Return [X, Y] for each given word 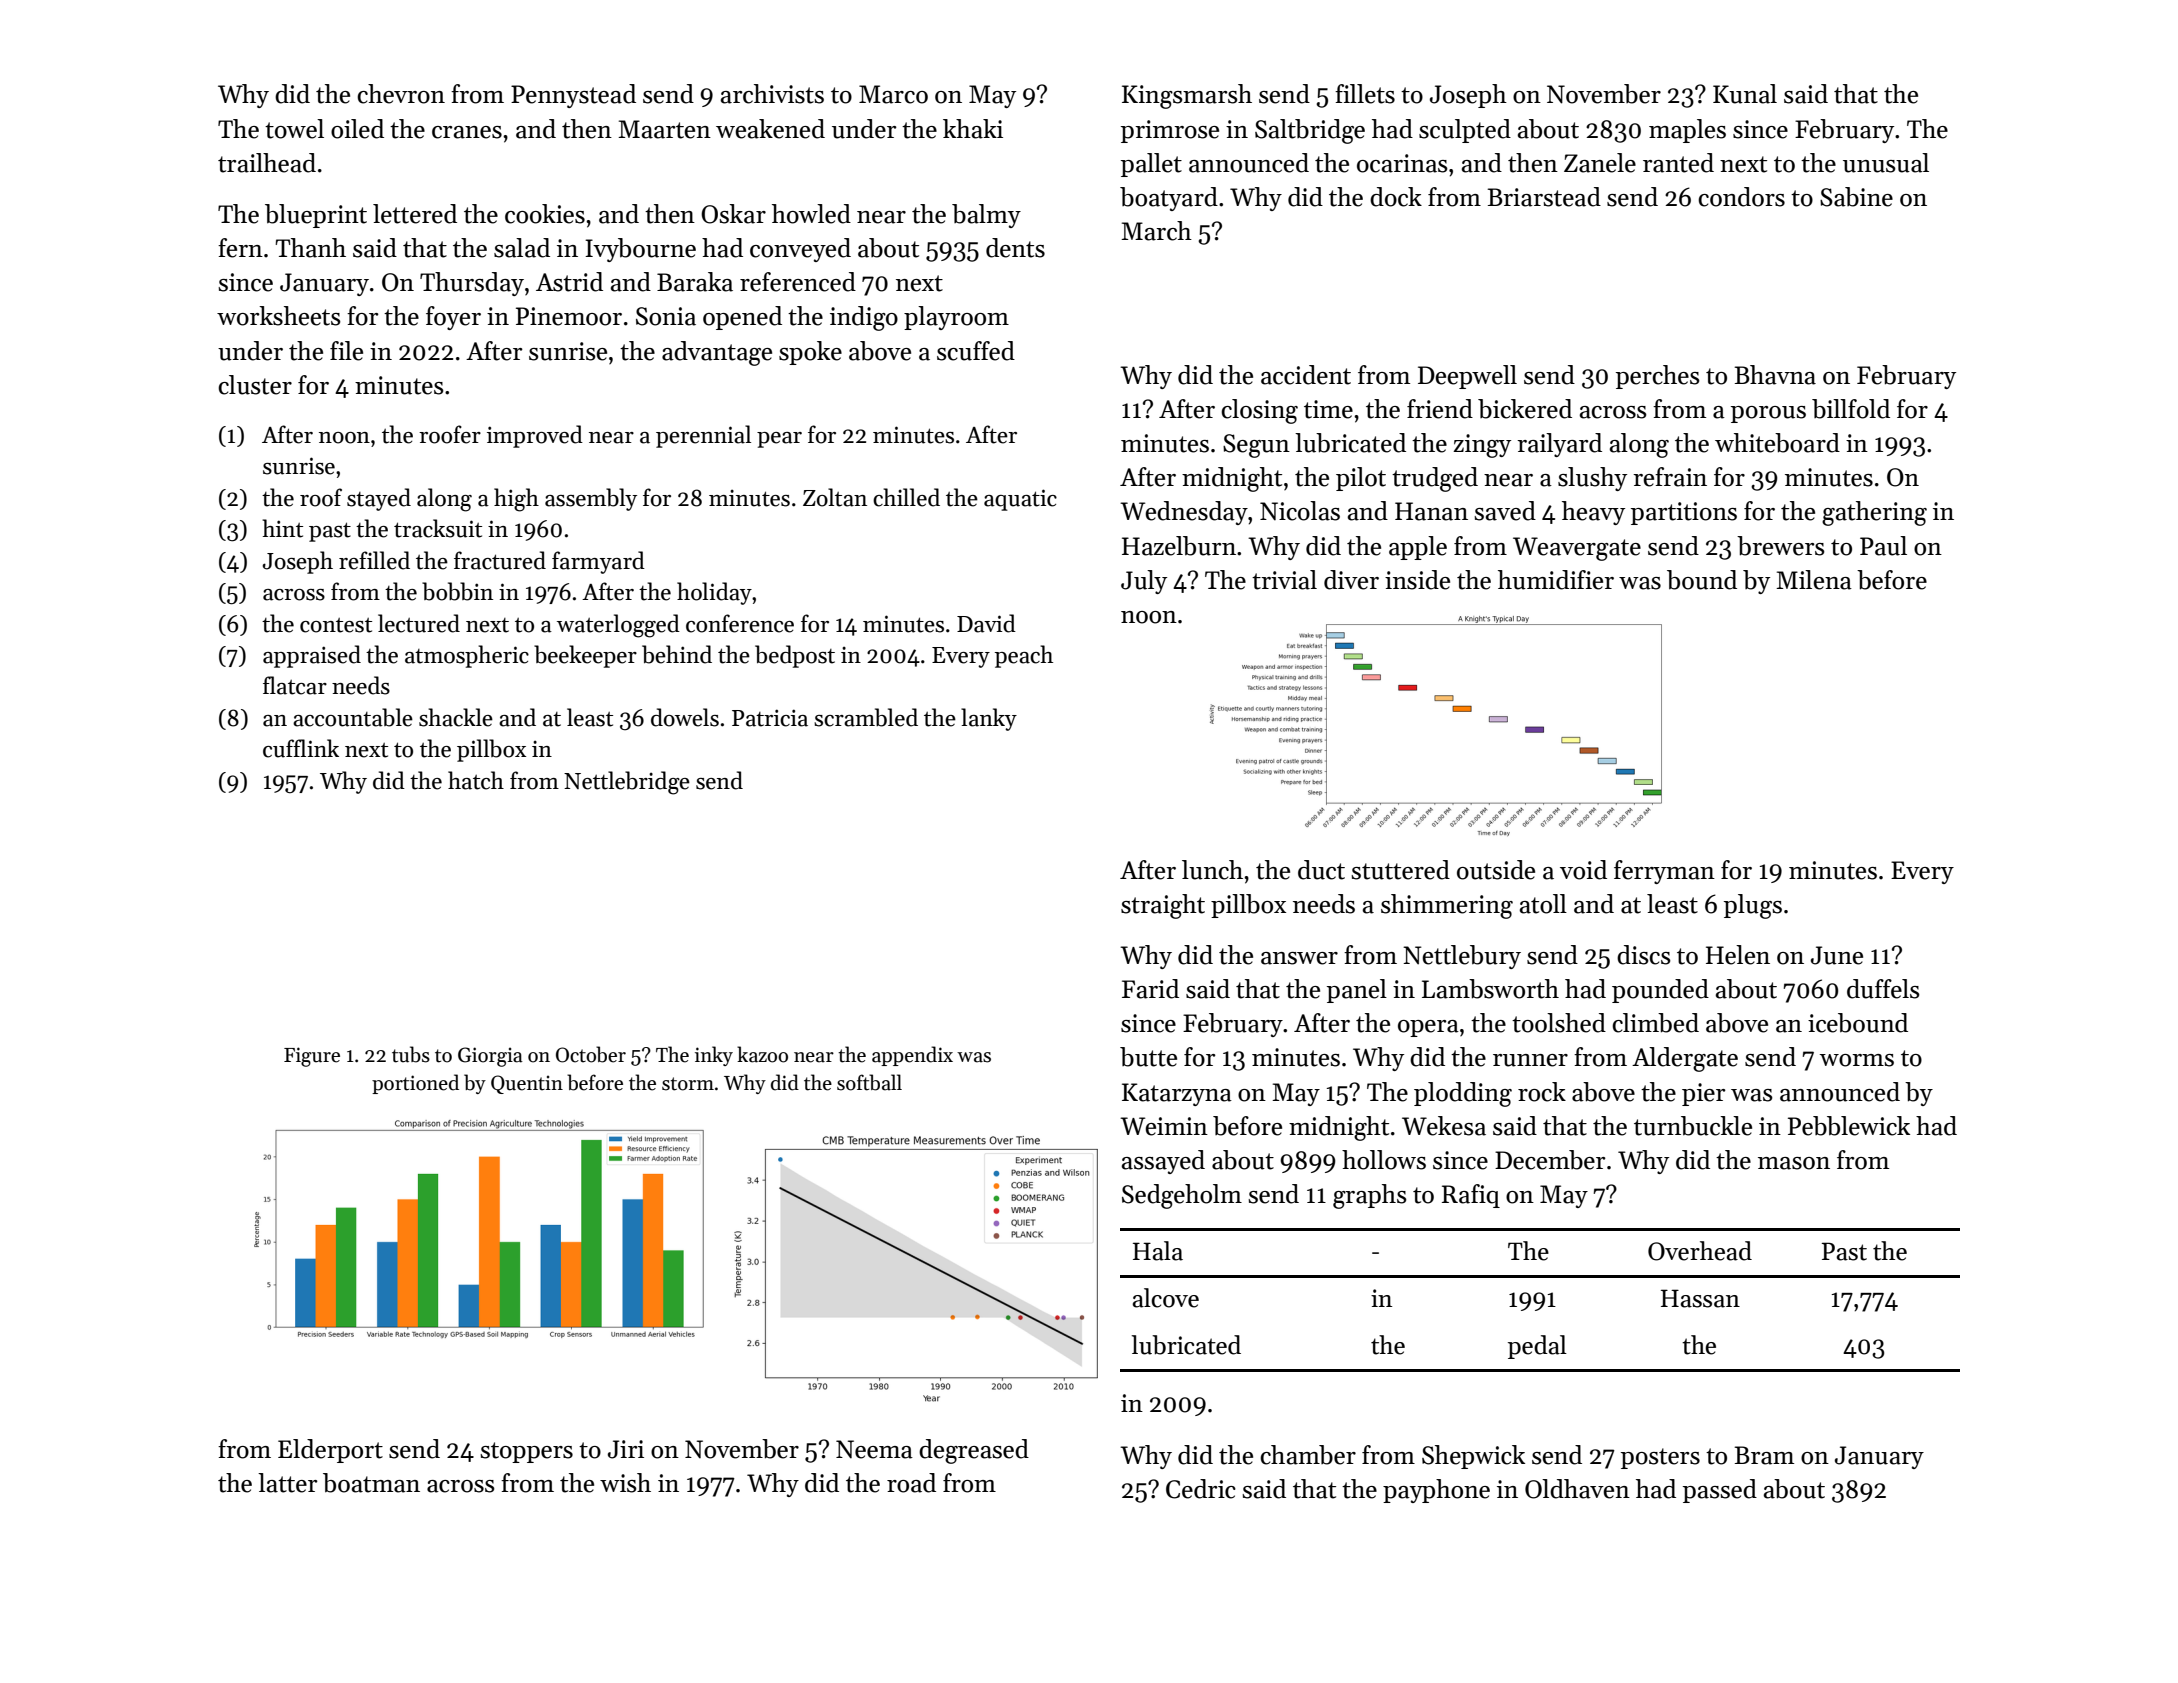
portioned [415, 1084]
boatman [371, 1483]
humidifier [1556, 580]
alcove [1165, 1298]
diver [1351, 580]
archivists [772, 94]
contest [336, 625]
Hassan [1700, 1298]
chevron [401, 94]
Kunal [1745, 94]
